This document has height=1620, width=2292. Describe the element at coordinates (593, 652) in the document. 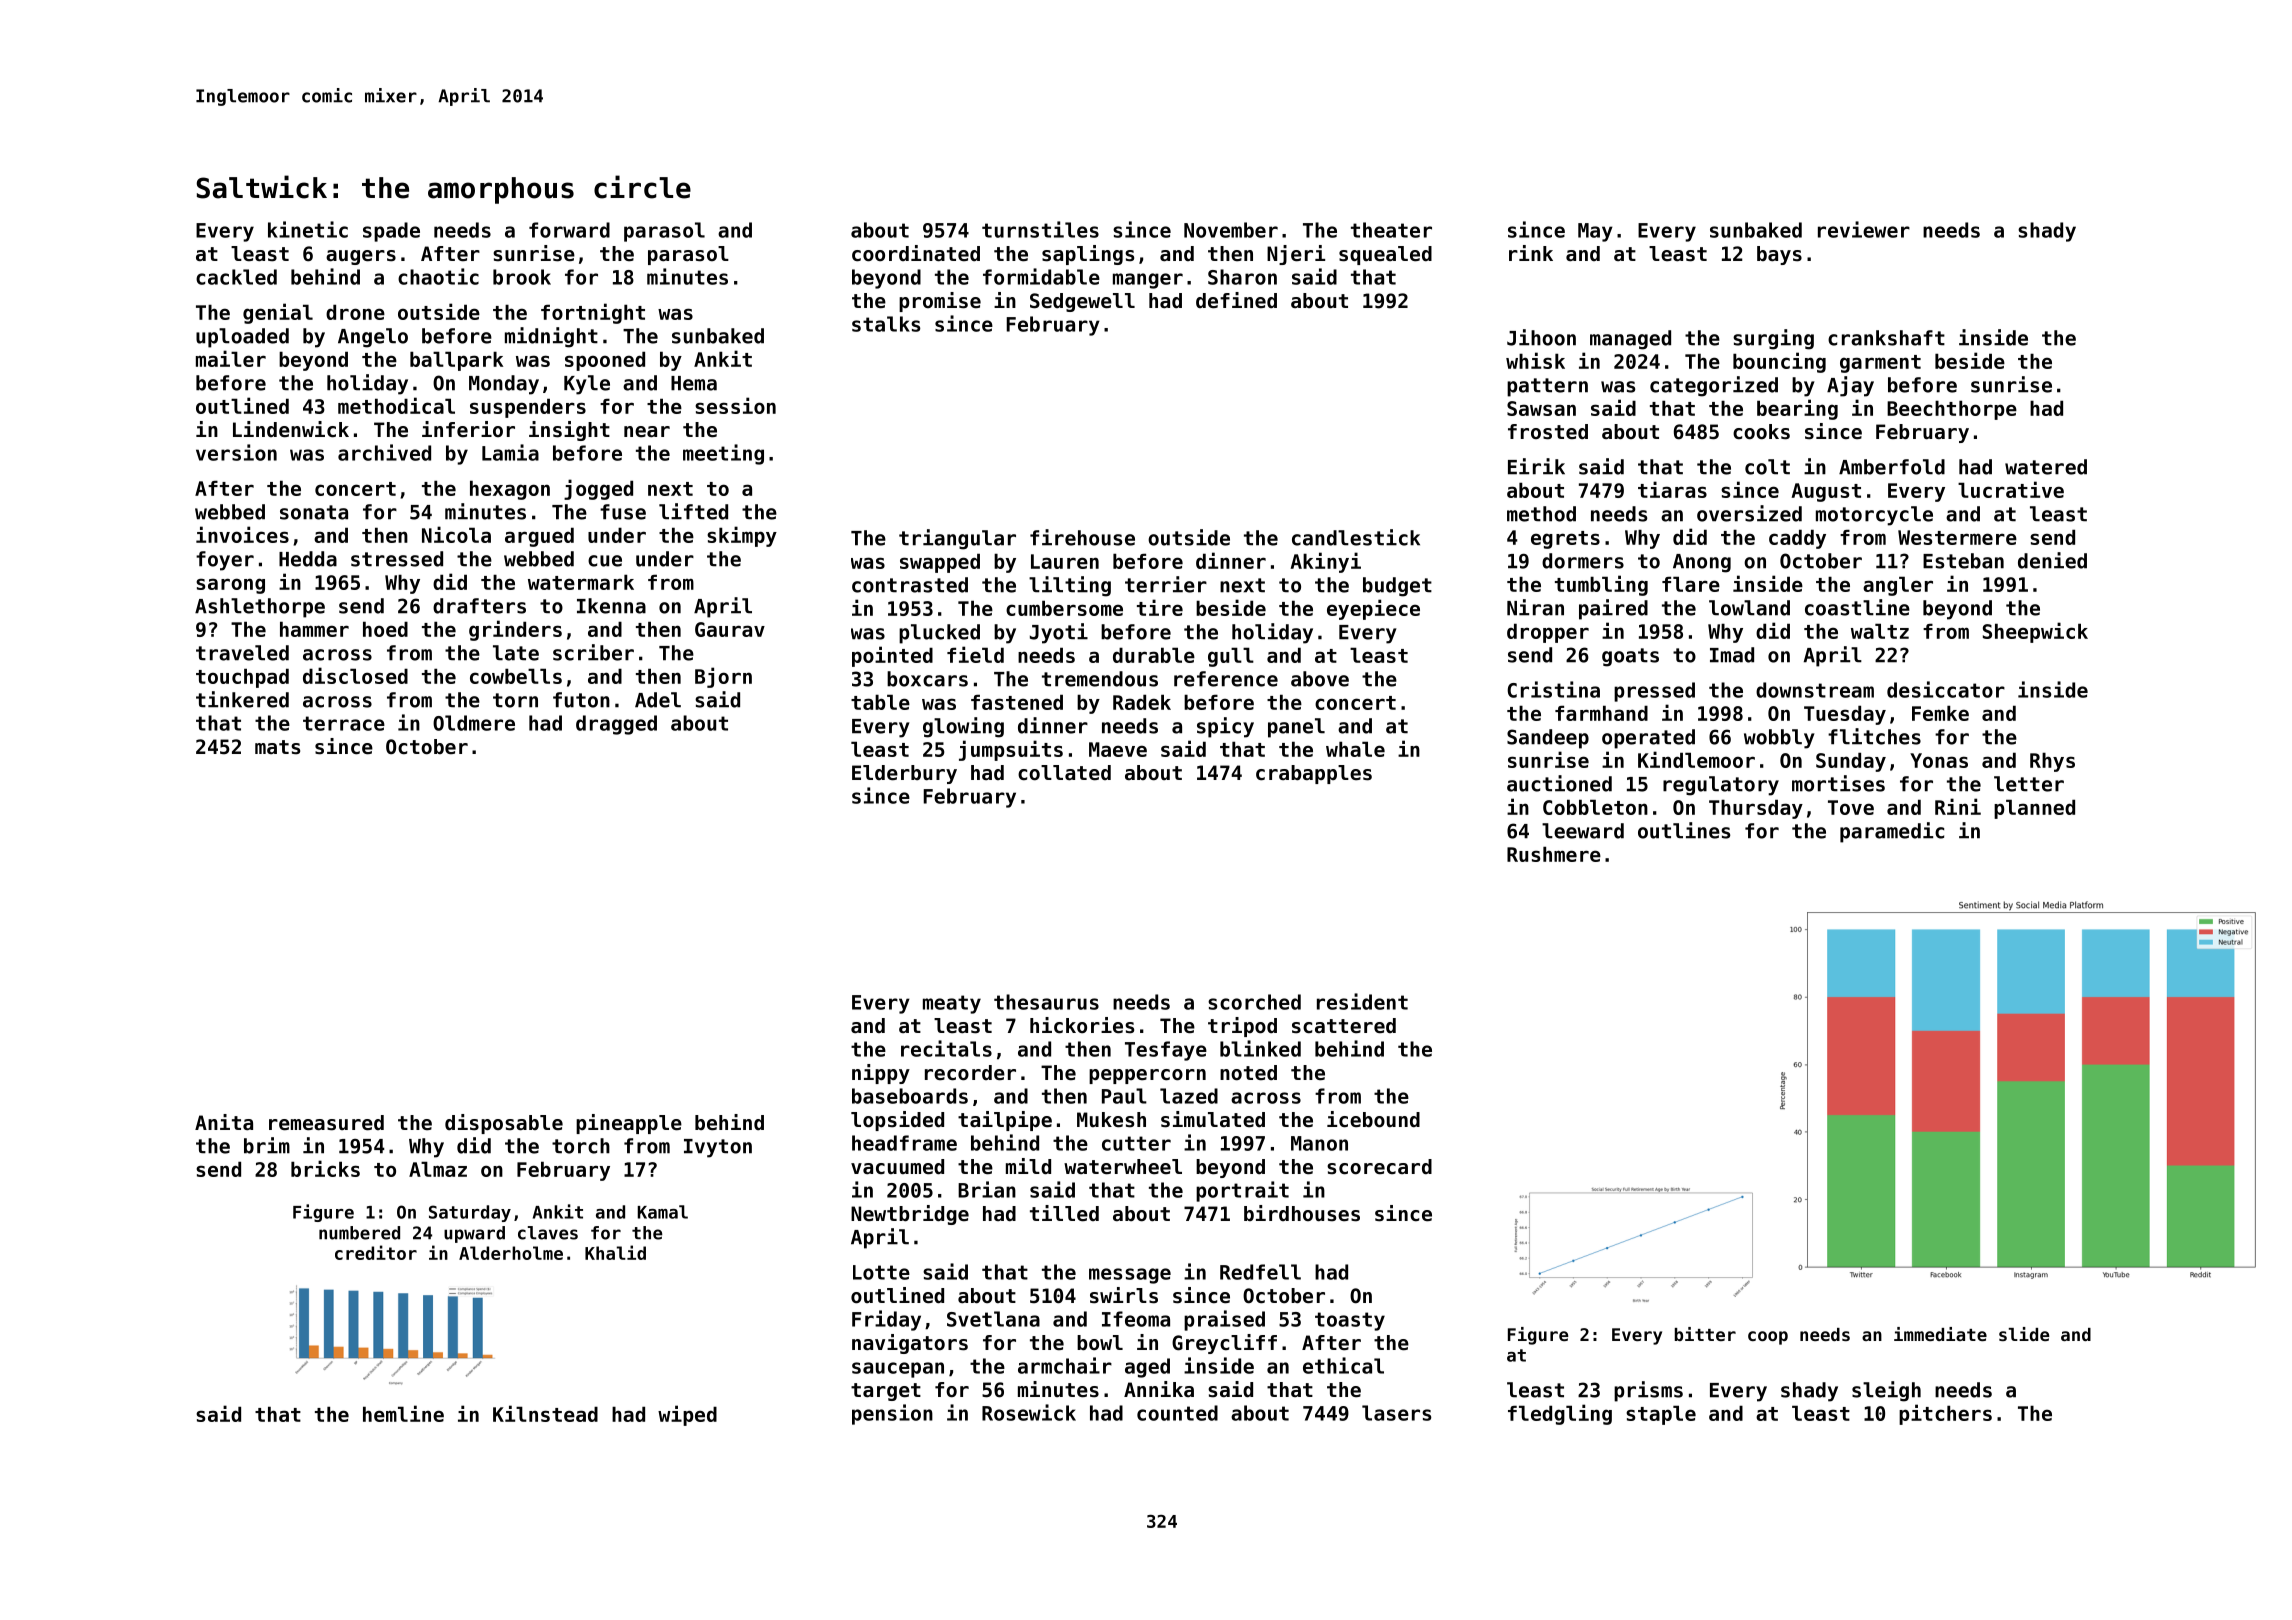

I see `scriber` at that location.
